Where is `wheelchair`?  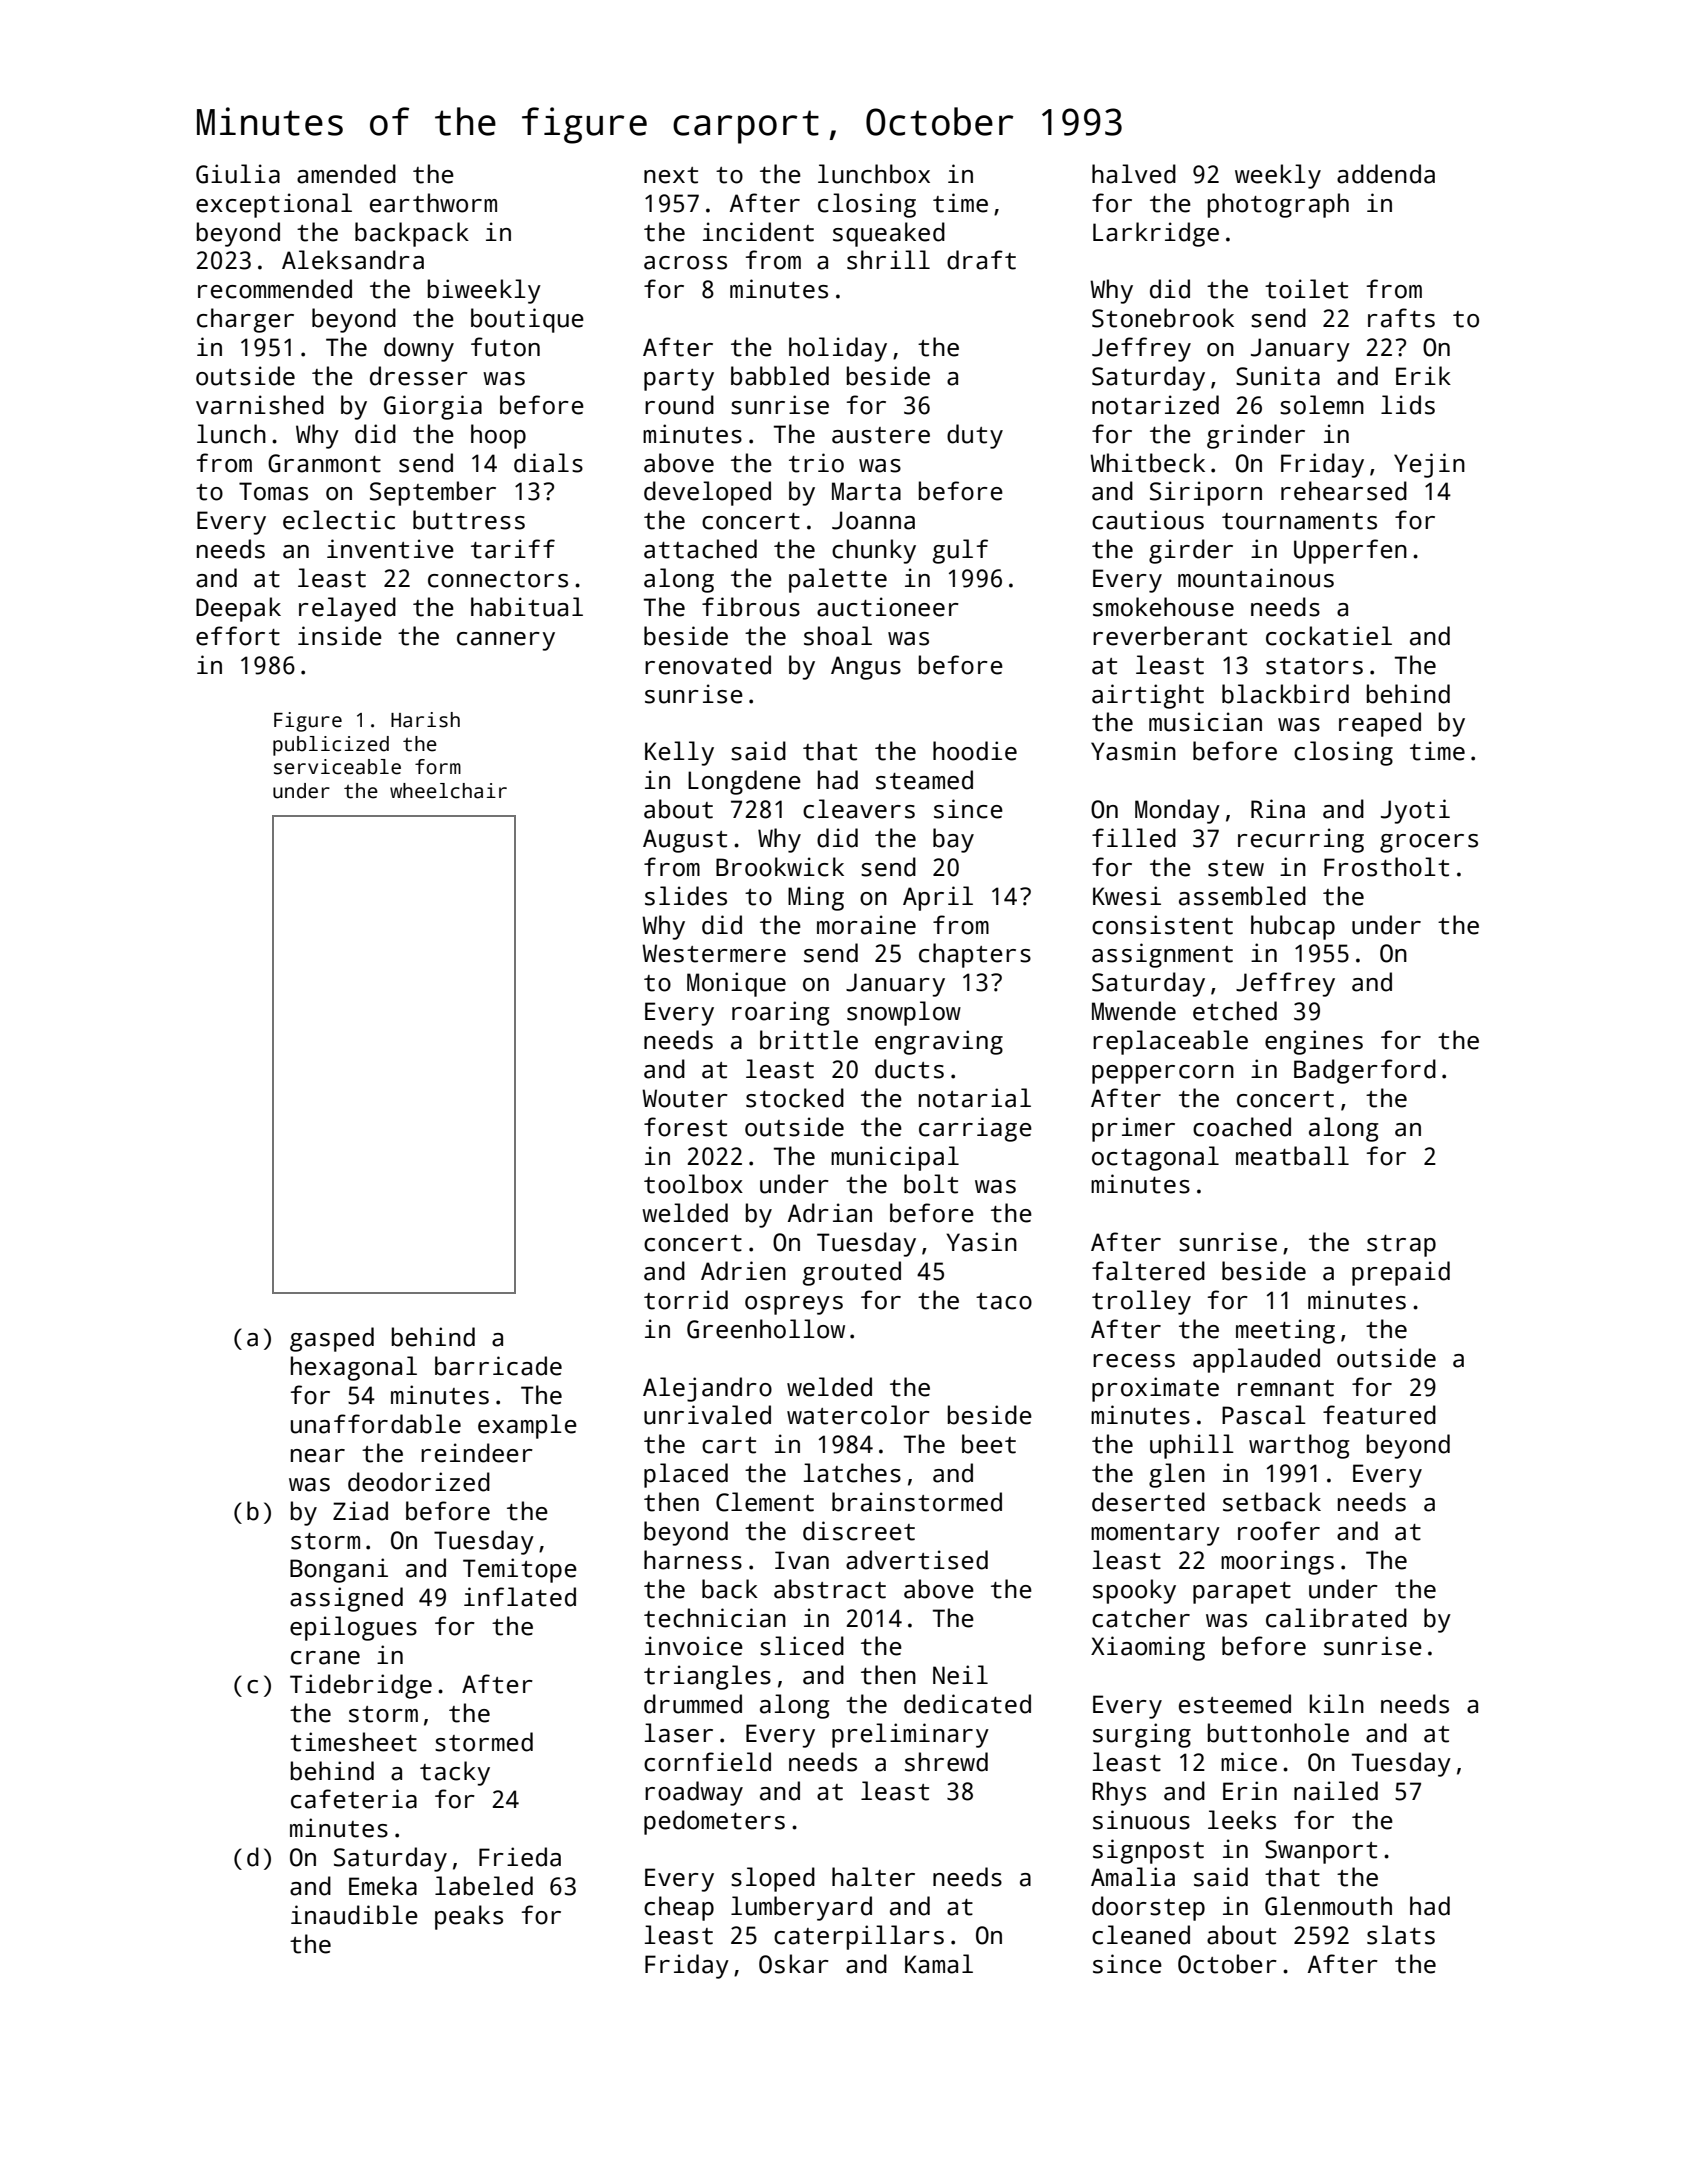 wheelchair is located at coordinates (448, 791).
